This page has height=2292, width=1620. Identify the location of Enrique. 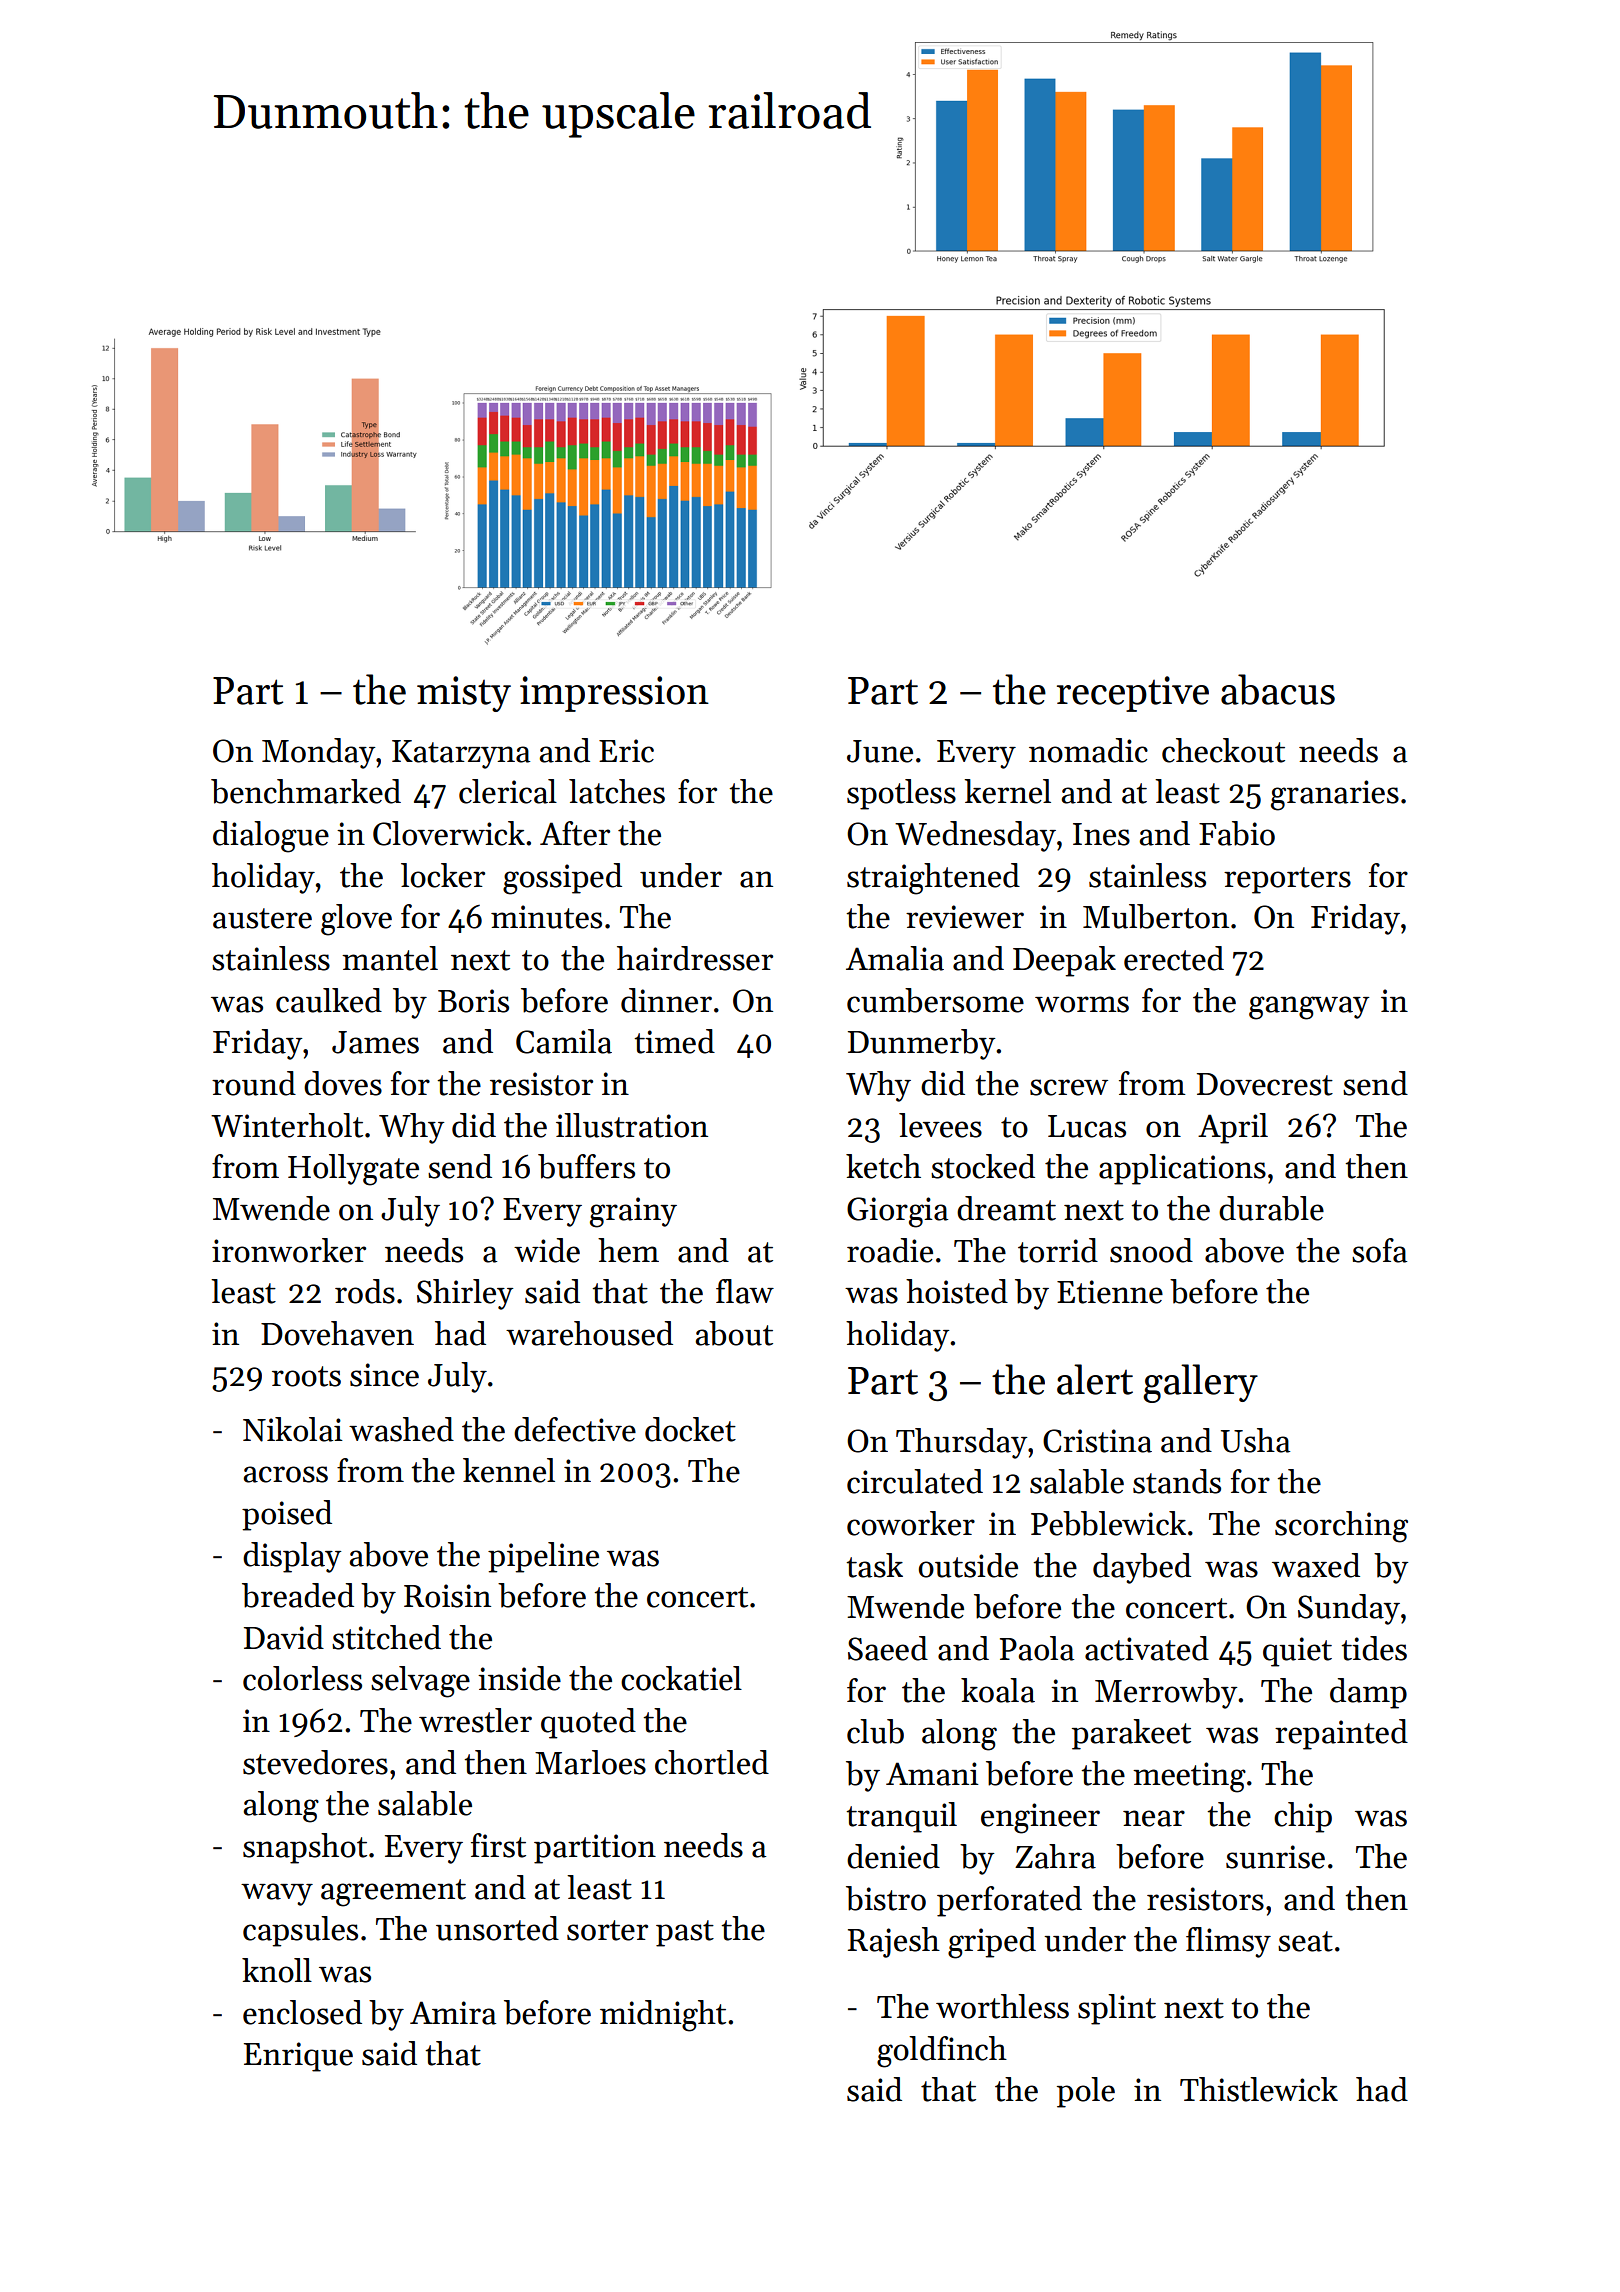
(298, 2057).
